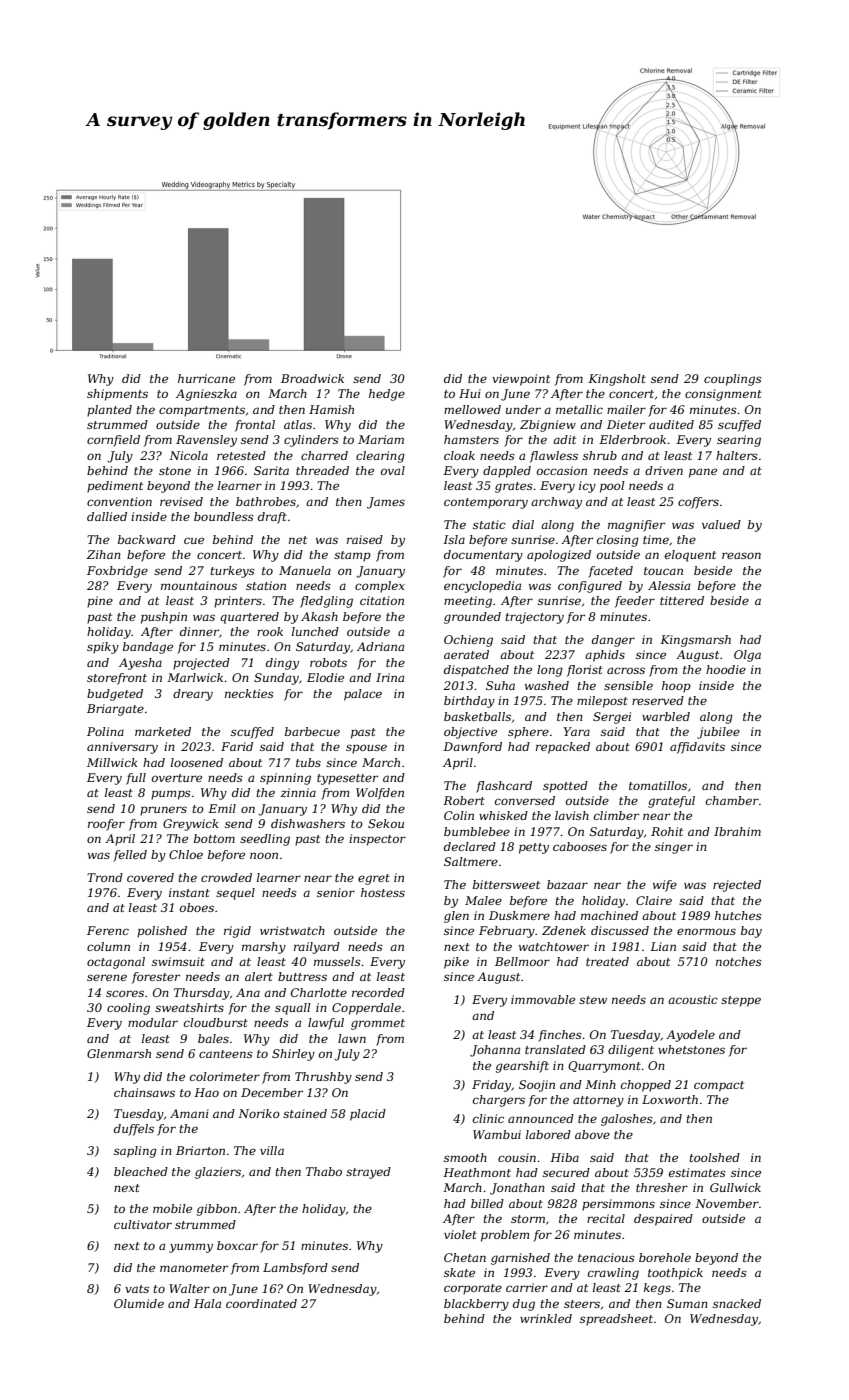 The image size is (849, 1400). What do you see at coordinates (666, 716) in the screenshot?
I see `warbled` at bounding box center [666, 716].
